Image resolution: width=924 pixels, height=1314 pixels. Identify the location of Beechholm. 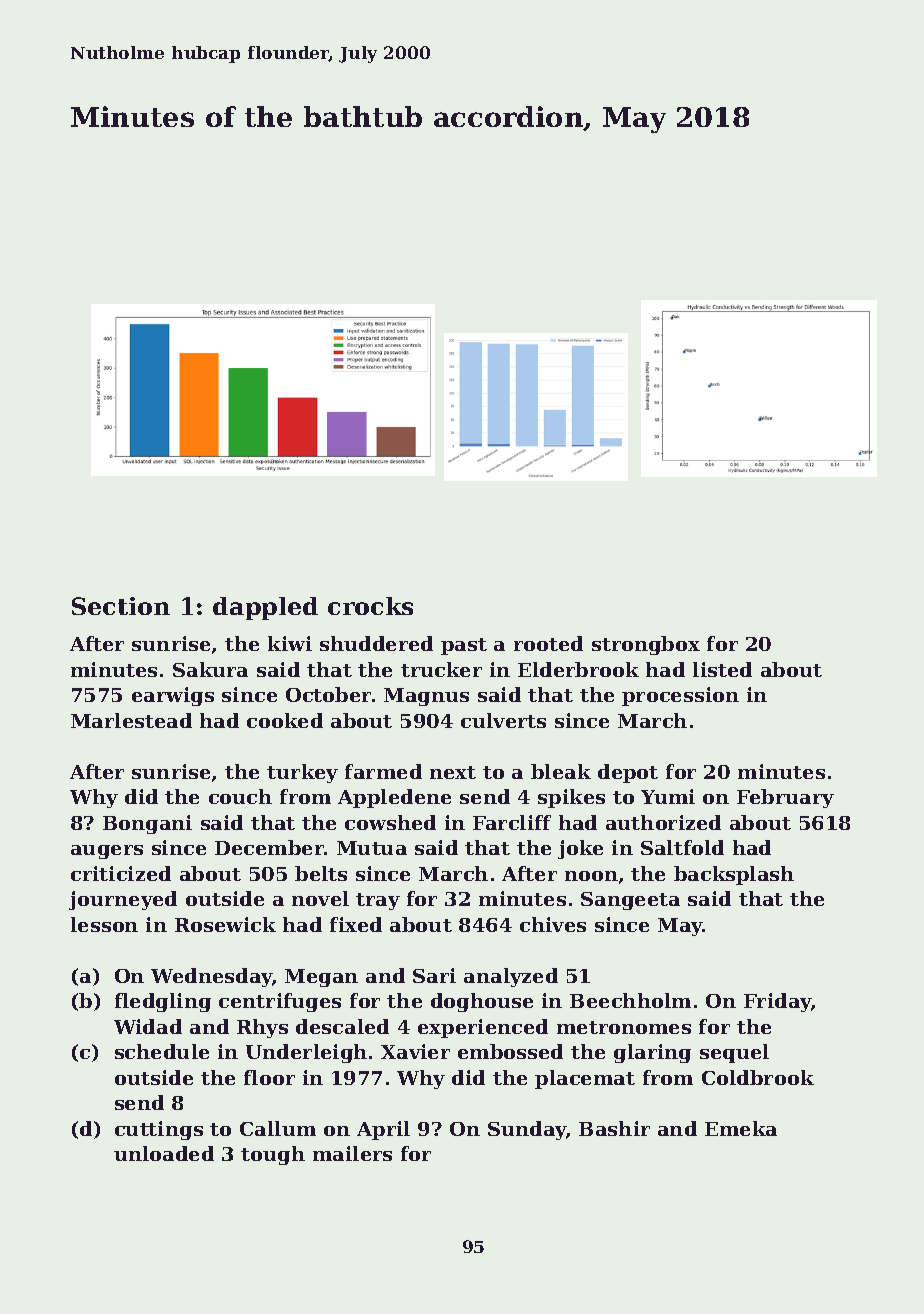
(630, 1000).
